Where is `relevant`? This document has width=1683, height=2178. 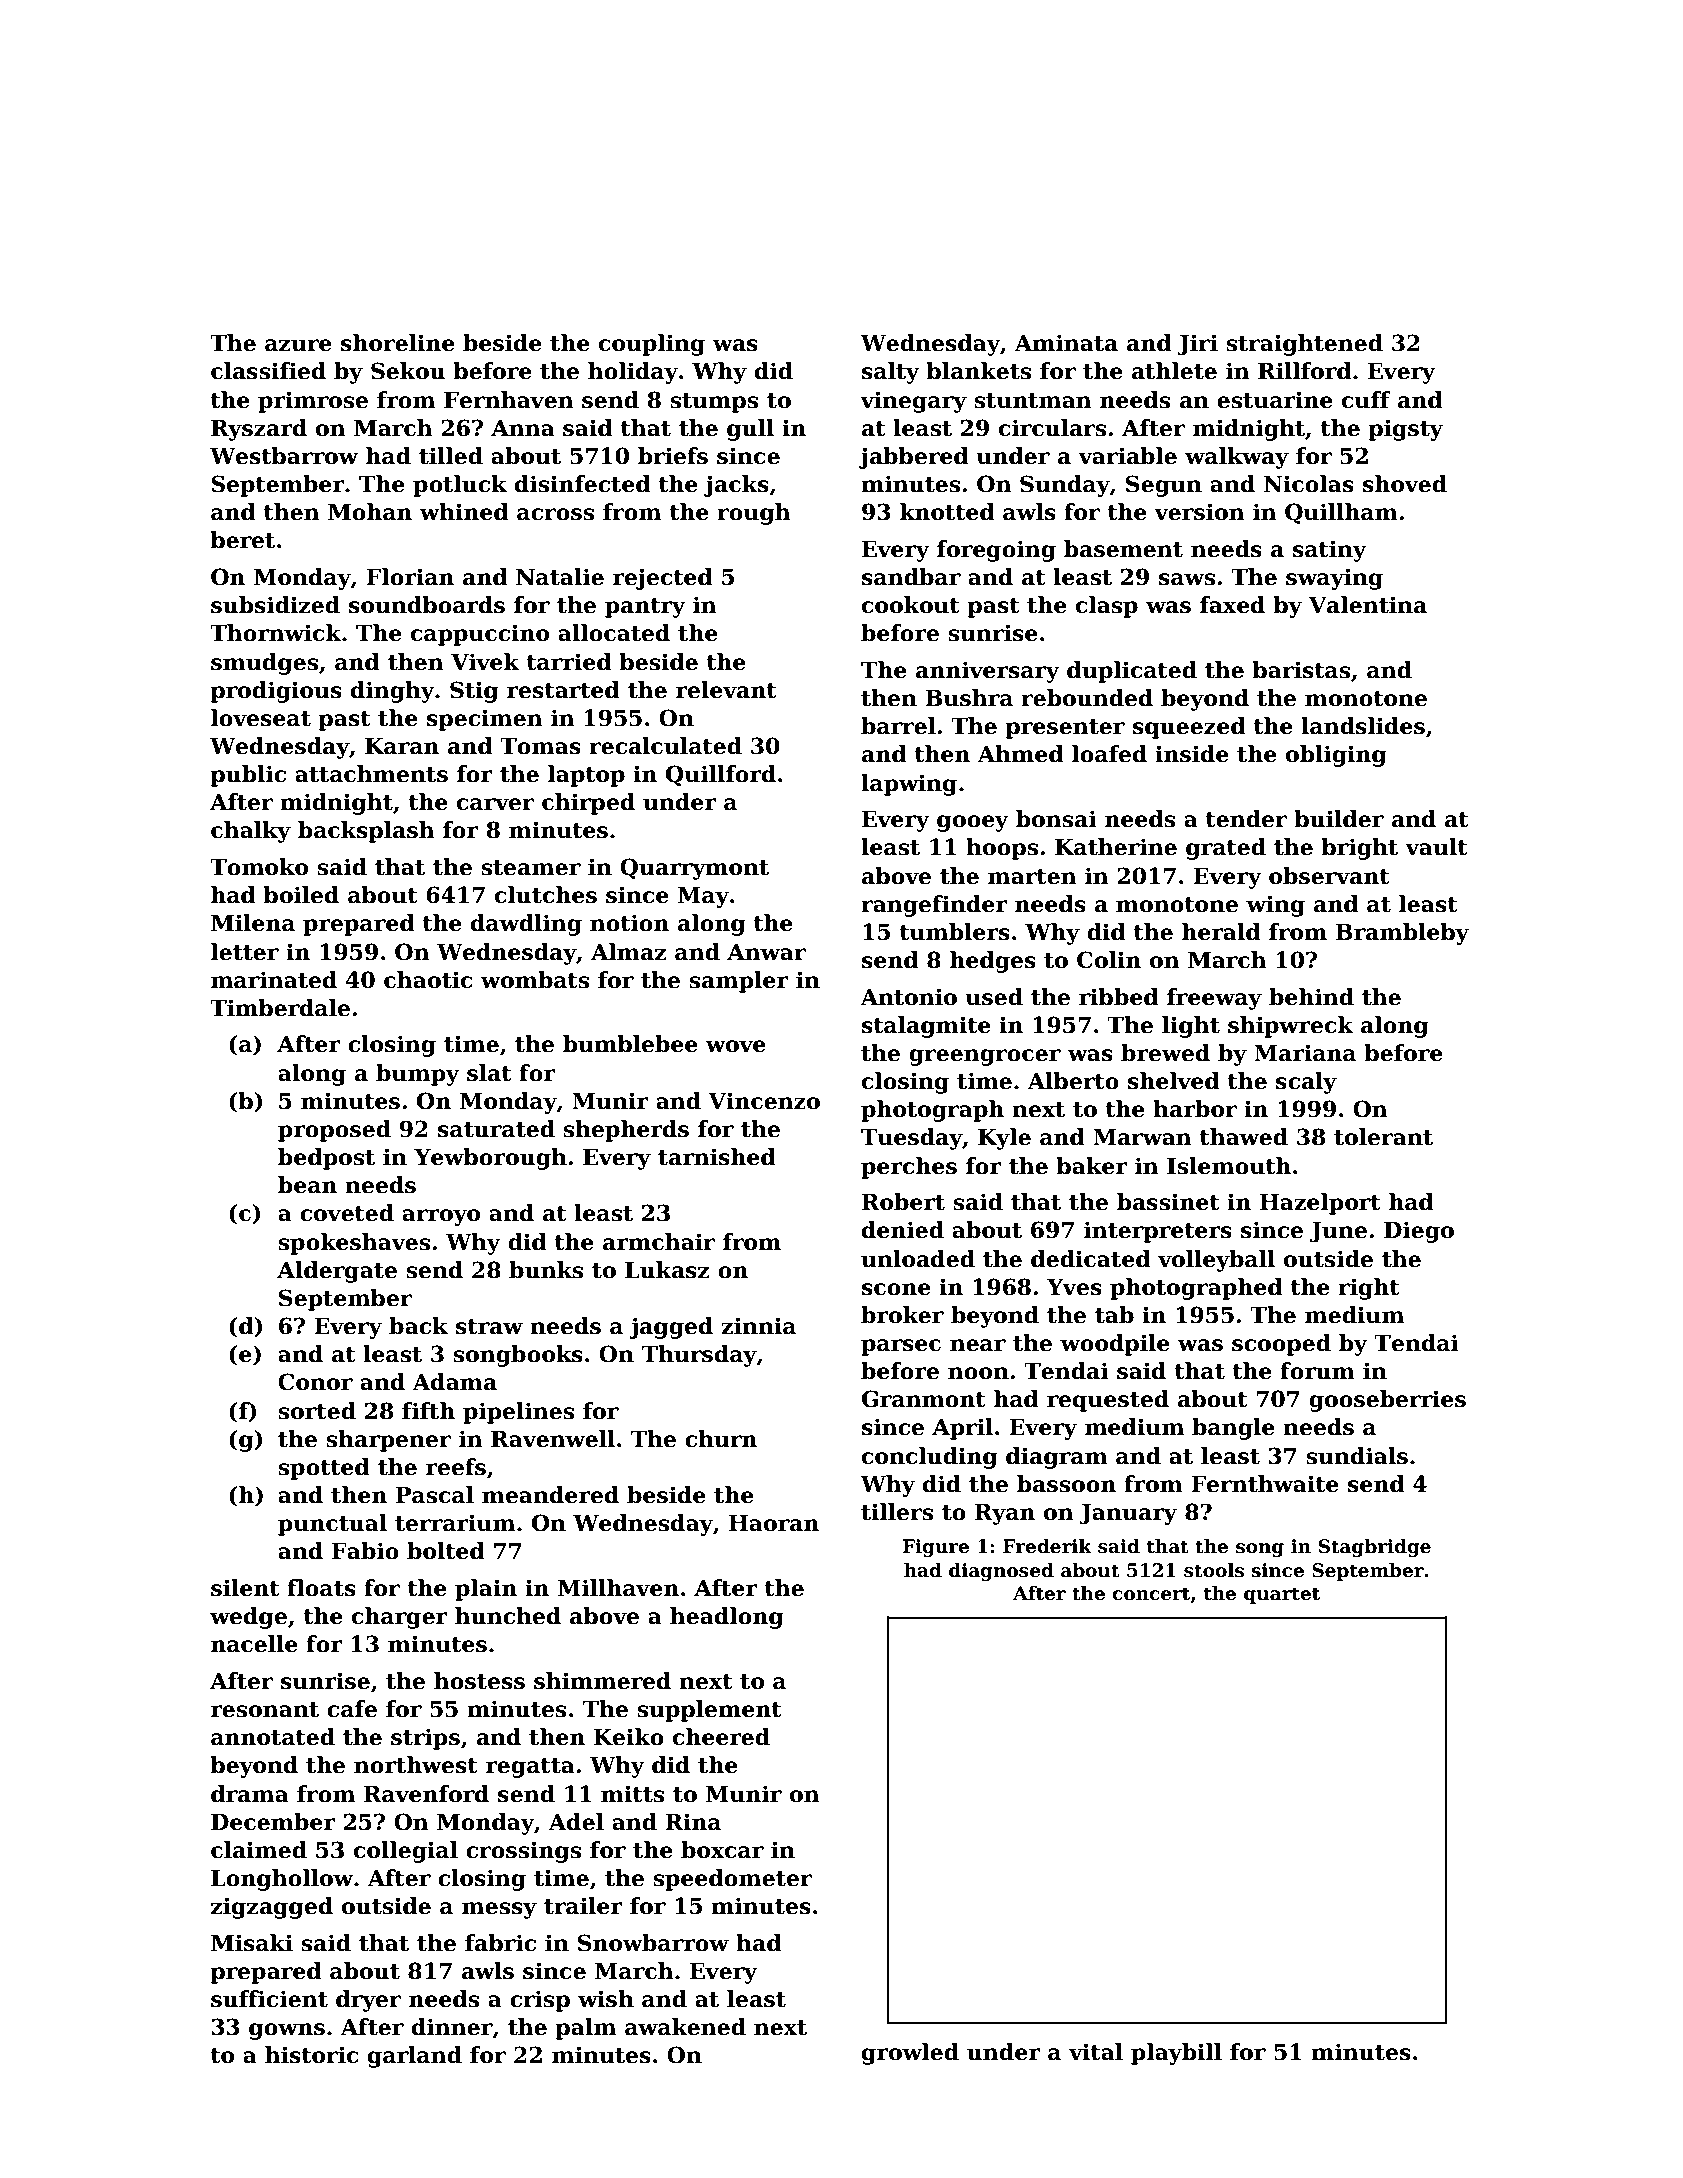 relevant is located at coordinates (726, 690).
